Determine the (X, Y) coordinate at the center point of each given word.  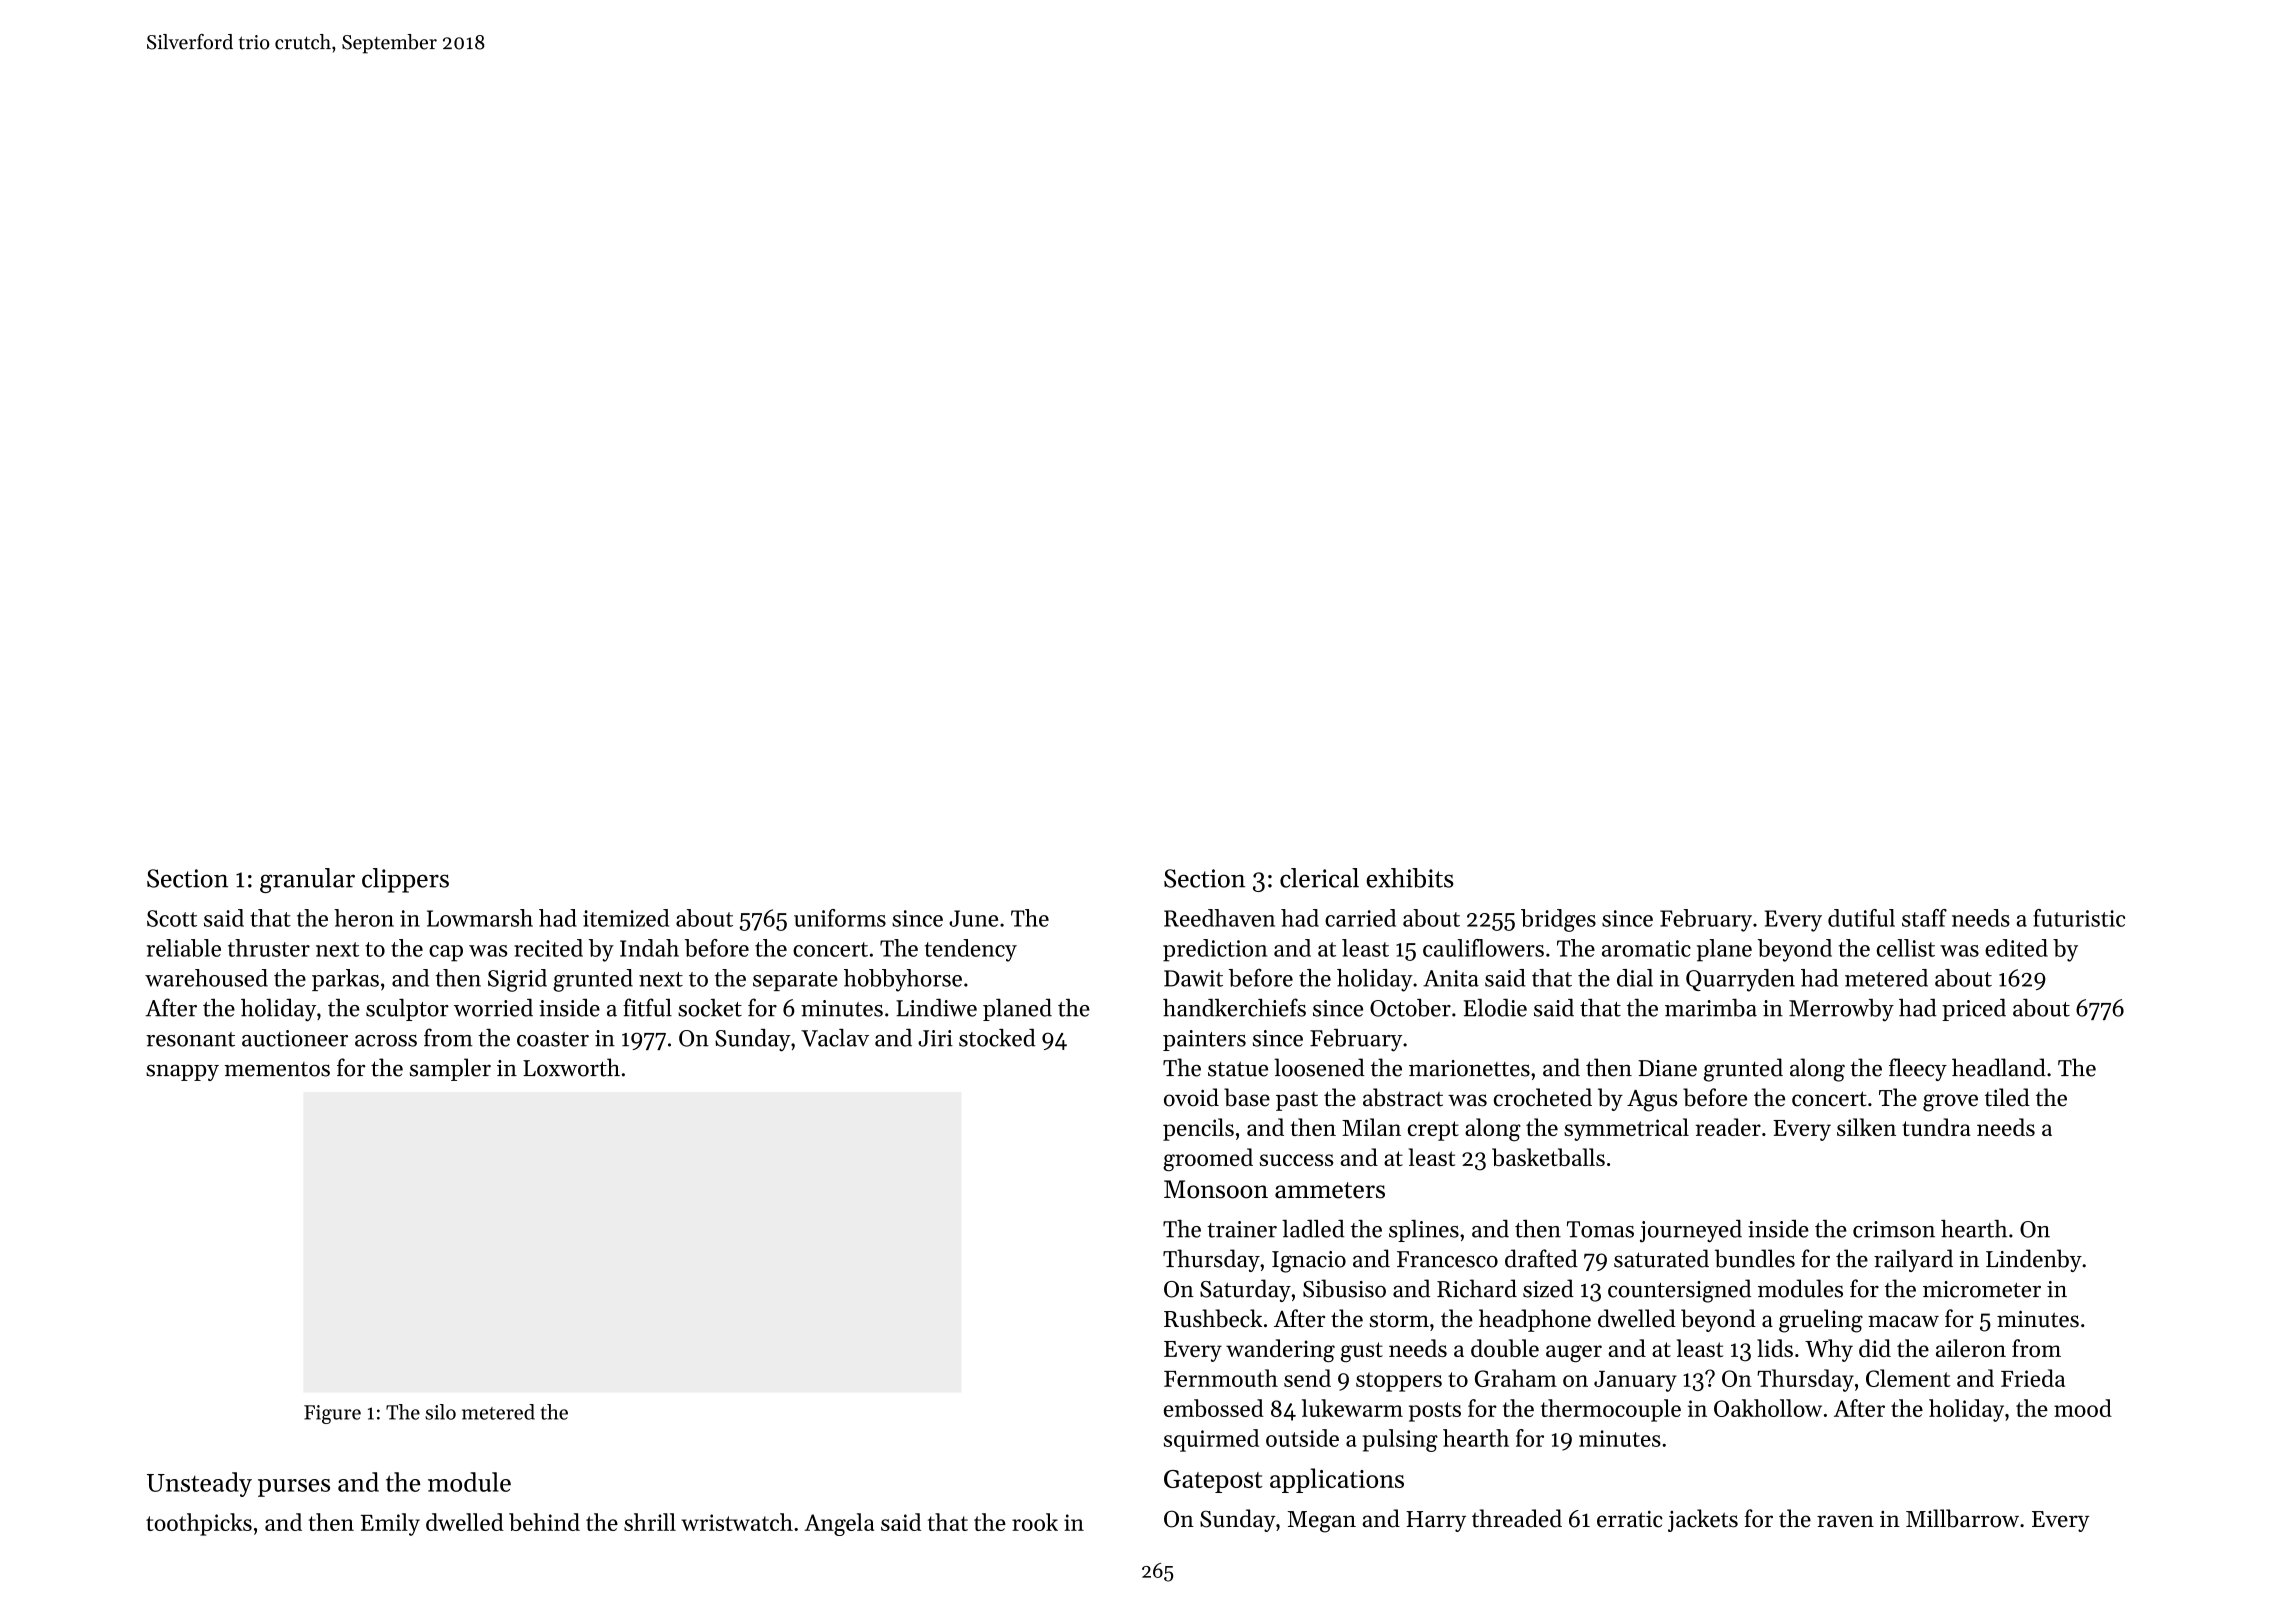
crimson (1894, 1229)
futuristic (2079, 918)
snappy (182, 1072)
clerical (1319, 878)
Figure (332, 1414)
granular (307, 880)
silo (440, 1412)
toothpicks (199, 1524)
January (1635, 1381)
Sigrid (517, 980)
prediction (1215, 950)
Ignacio (1309, 1262)
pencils (1198, 1129)
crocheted (1543, 1097)
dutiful (1861, 918)
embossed (1214, 1408)
